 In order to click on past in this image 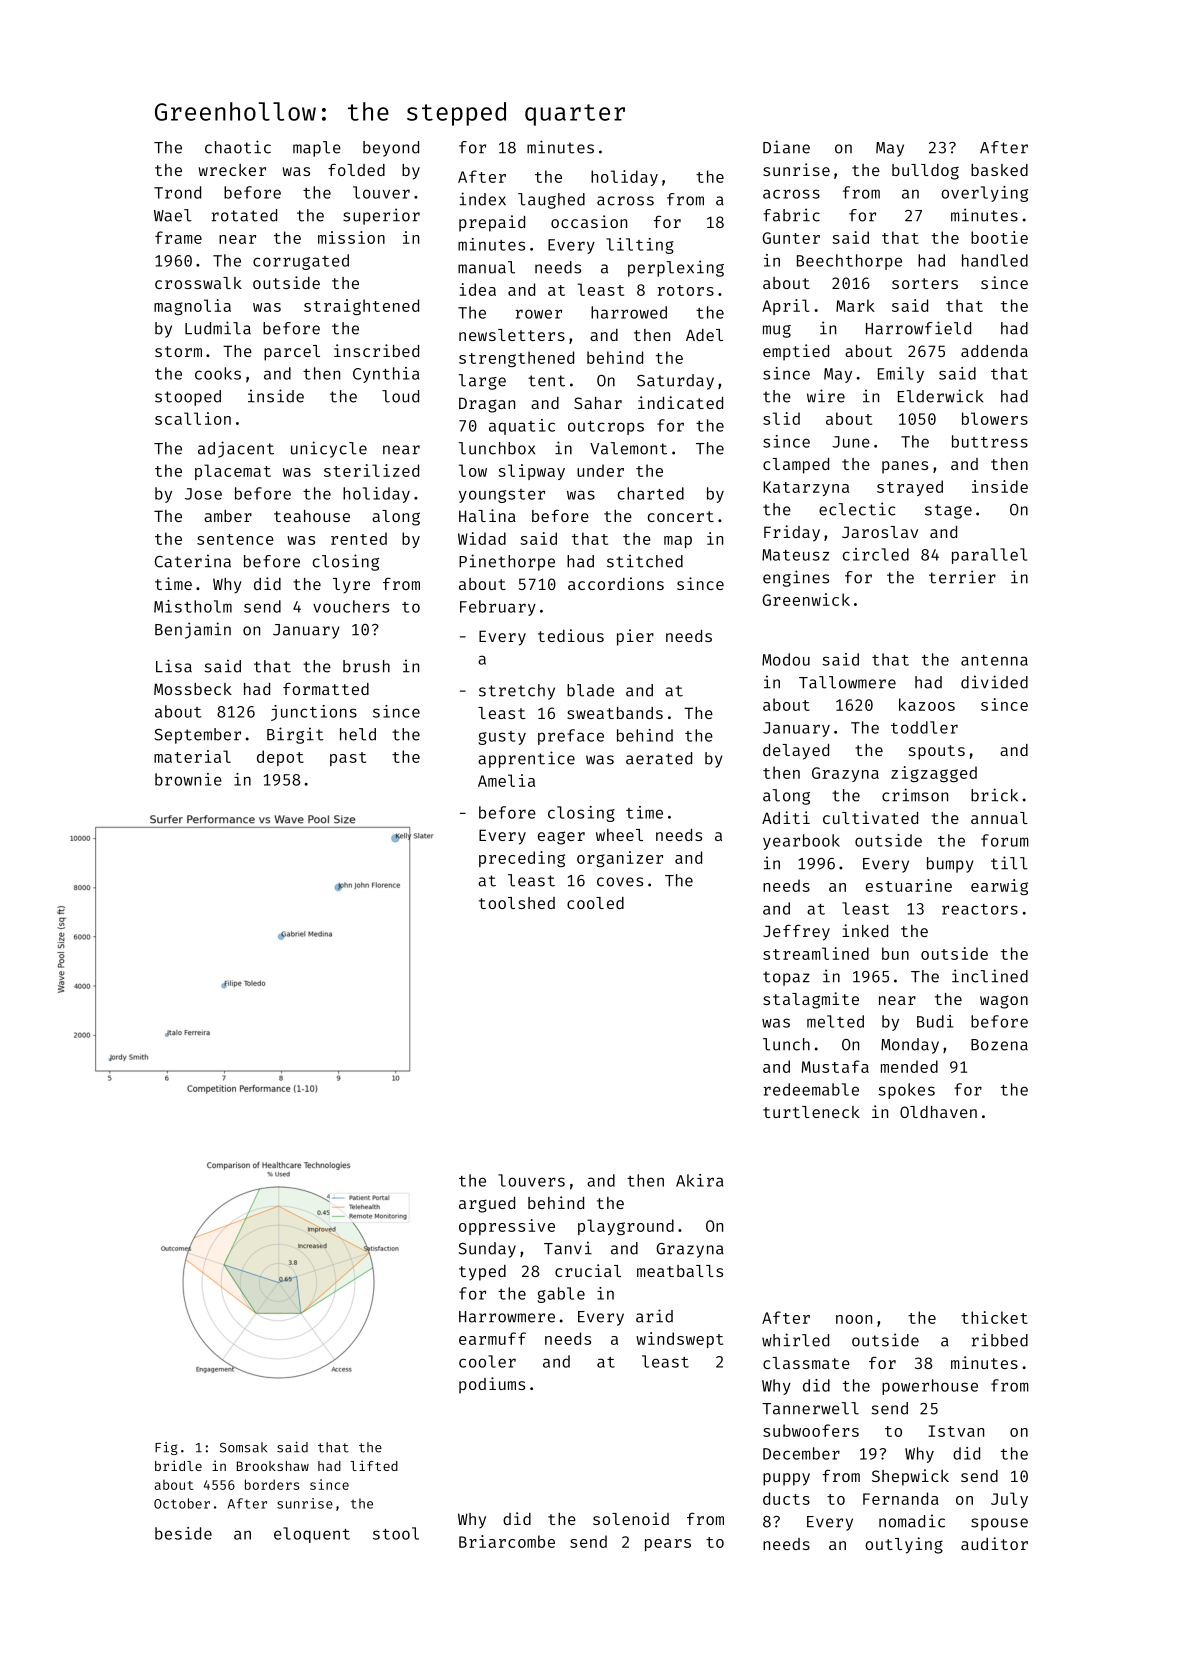, I will do `click(348, 759)`.
